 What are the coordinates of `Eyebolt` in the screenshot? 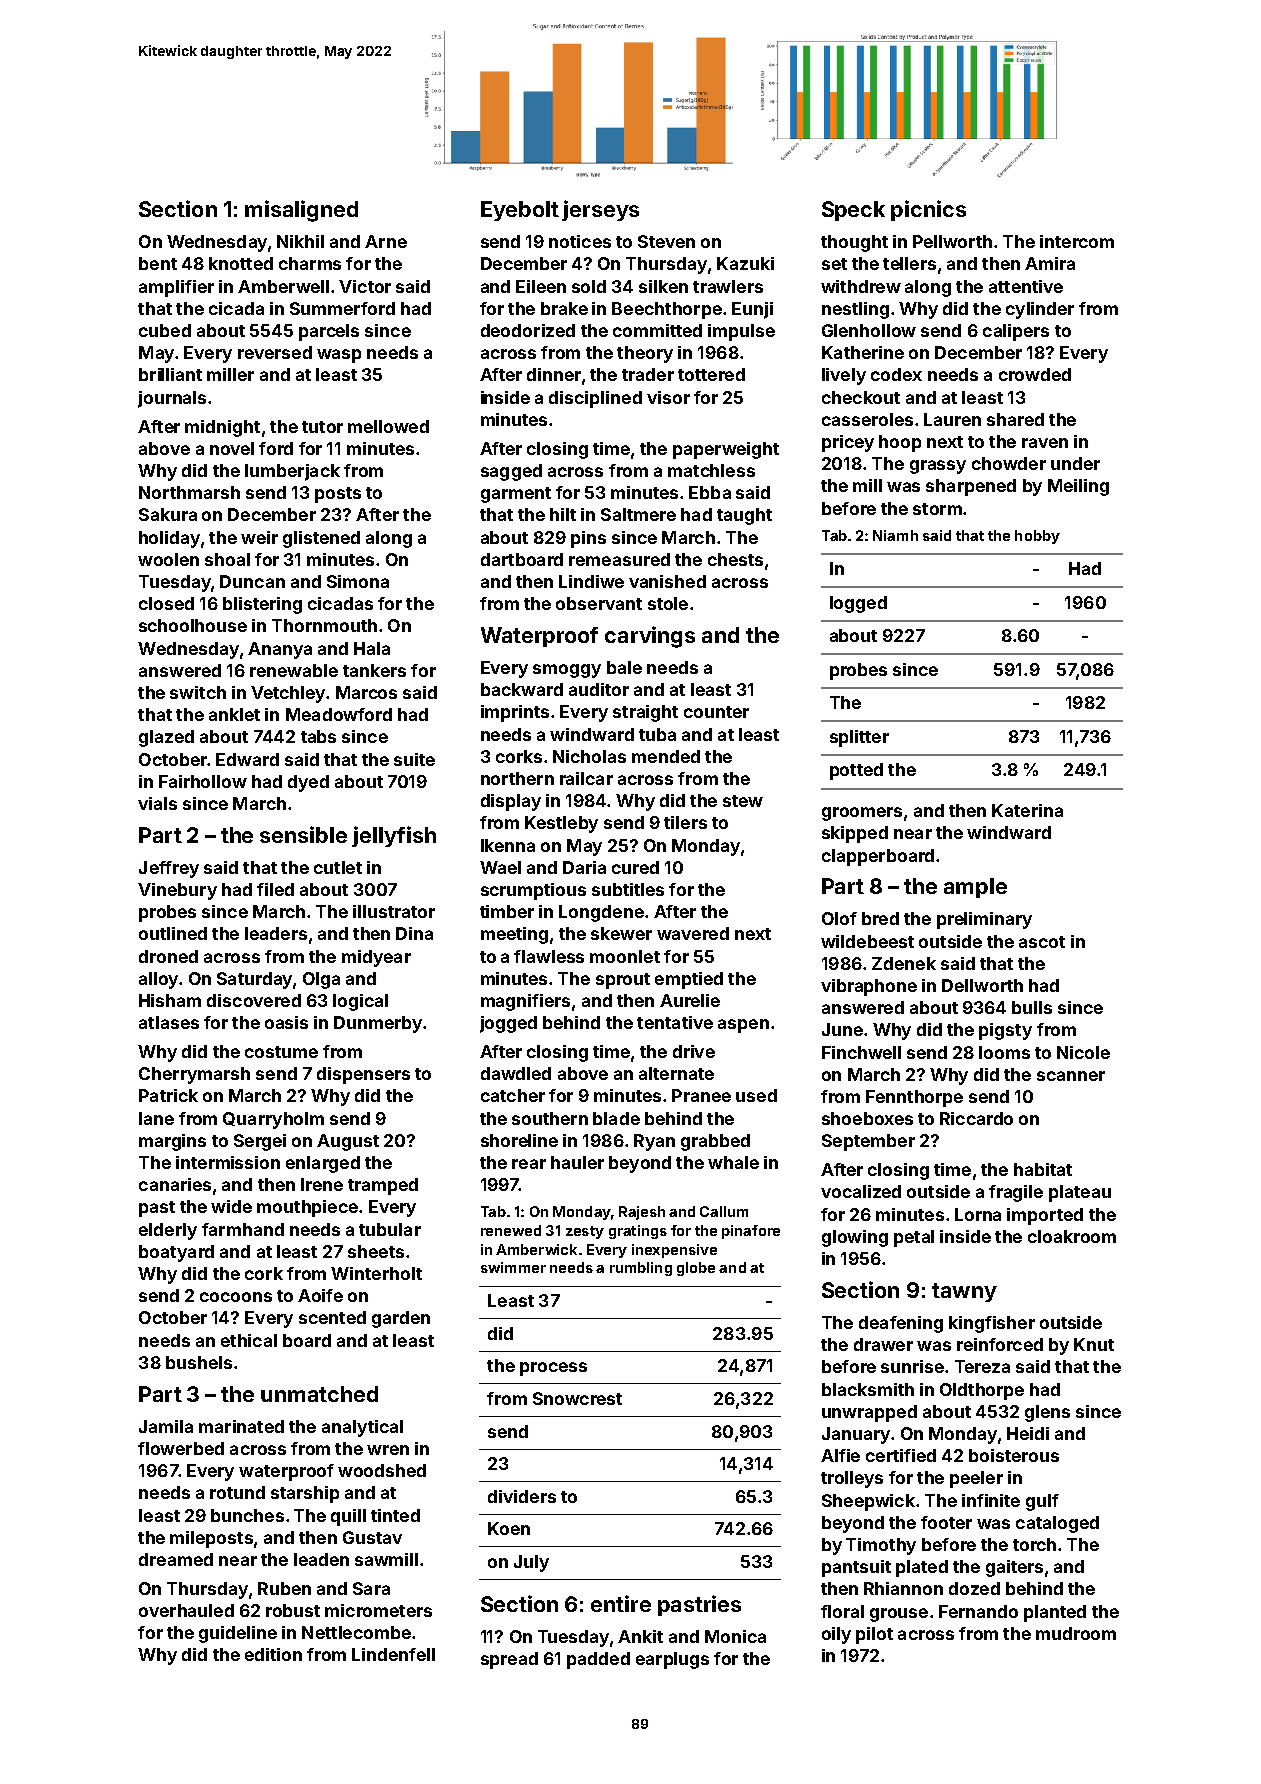 It's located at (520, 211).
